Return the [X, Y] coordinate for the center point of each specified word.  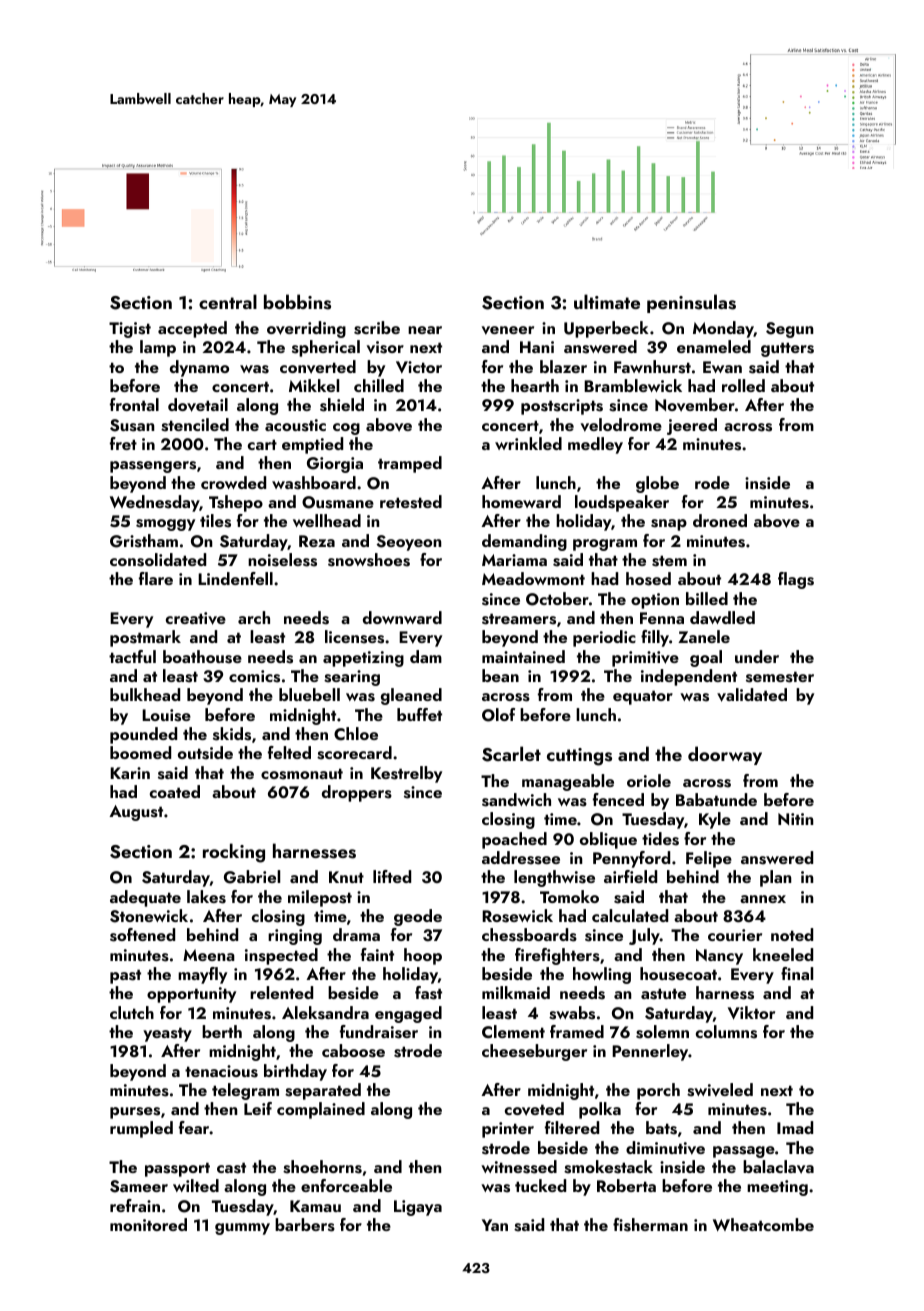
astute [663, 994]
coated [175, 791]
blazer [563, 366]
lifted [392, 876]
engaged [408, 1014]
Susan [132, 425]
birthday [295, 1072]
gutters [787, 349]
